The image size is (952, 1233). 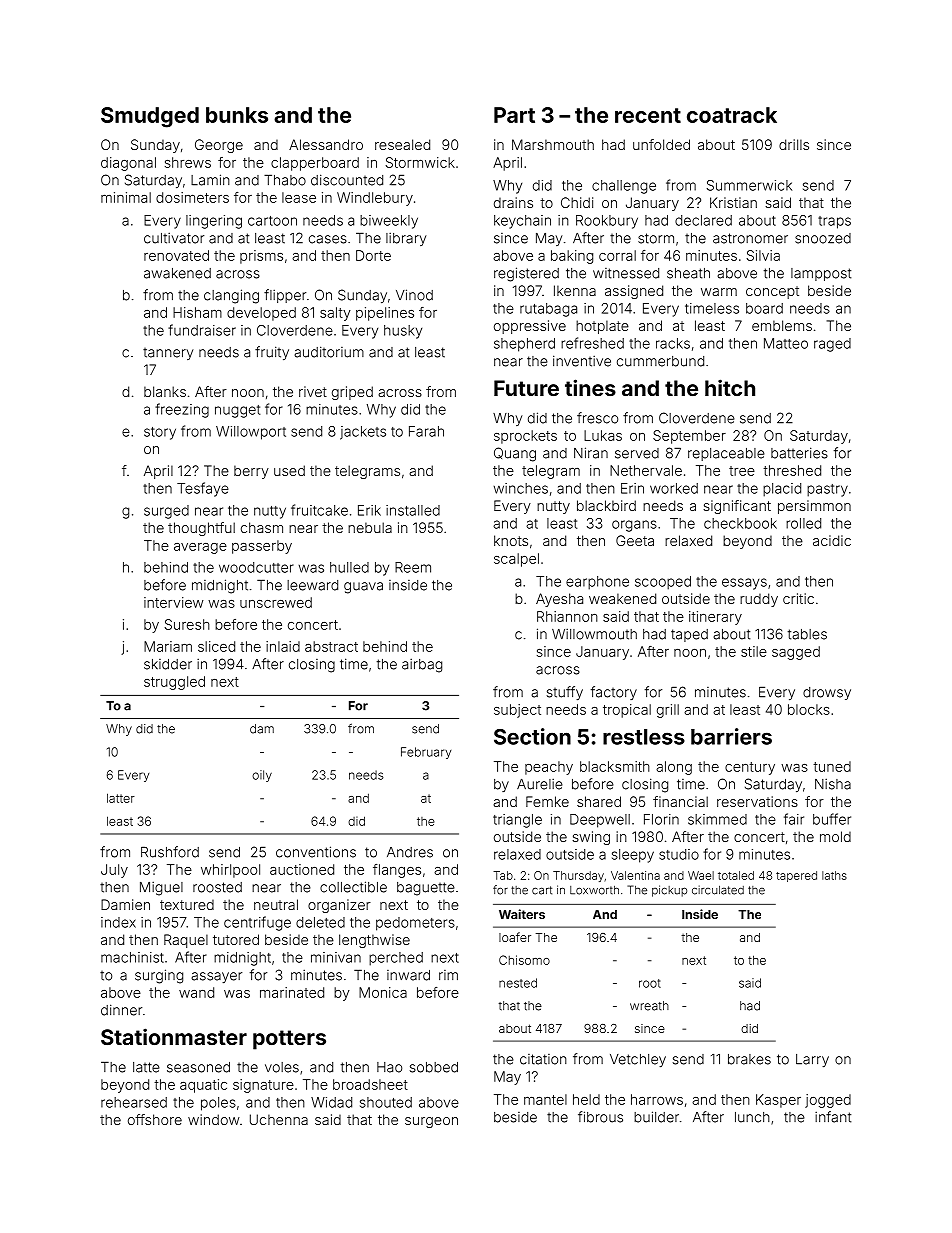 I want to click on conventions, so click(x=316, y=852).
